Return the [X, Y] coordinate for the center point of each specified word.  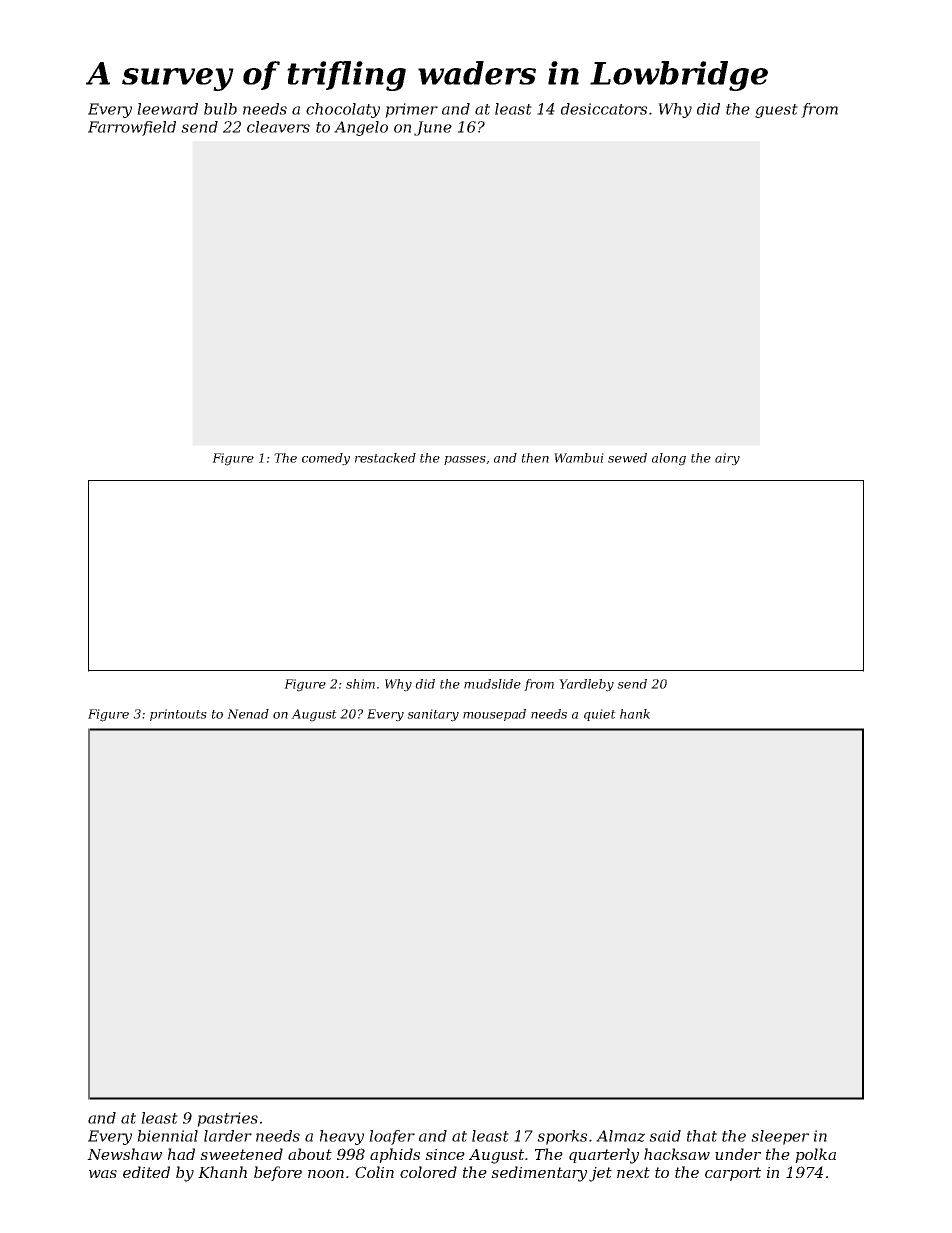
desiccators [604, 109]
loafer [392, 1137]
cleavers [278, 127]
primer [411, 110]
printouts [178, 715]
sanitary [433, 715]
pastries [227, 1119]
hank [635, 714]
